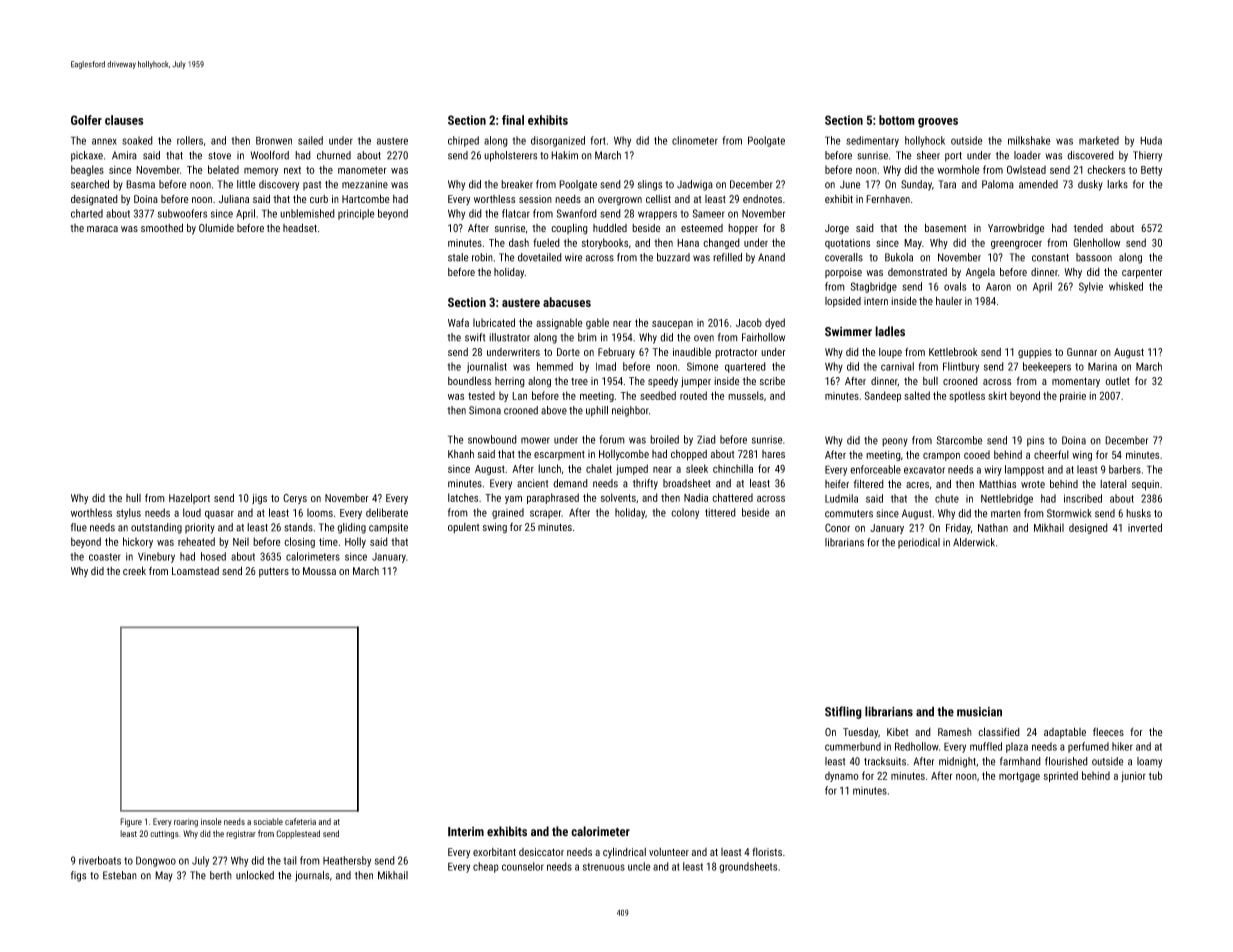  I want to click on Hartcombe, so click(366, 198).
